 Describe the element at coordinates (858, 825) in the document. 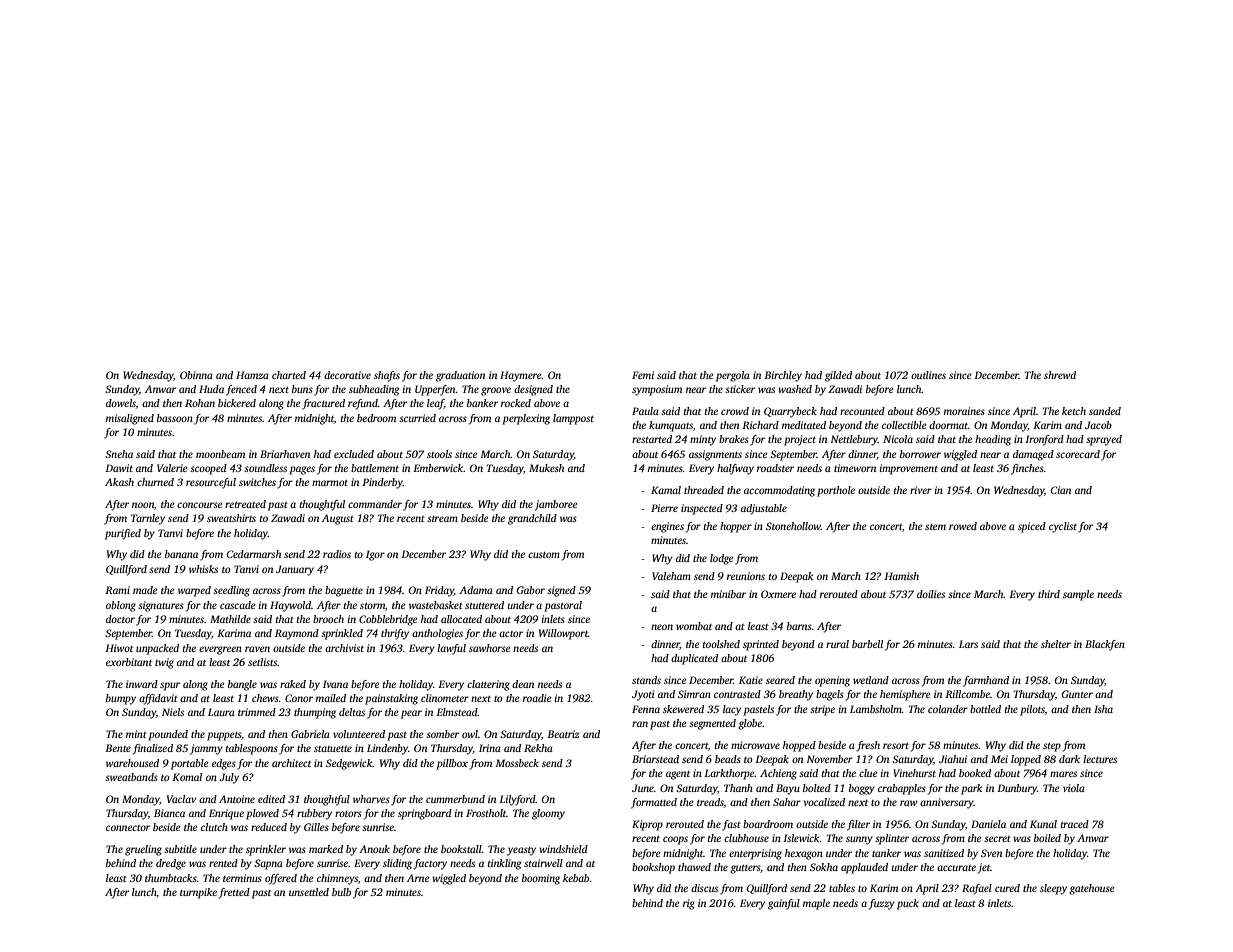

I see `filter` at that location.
